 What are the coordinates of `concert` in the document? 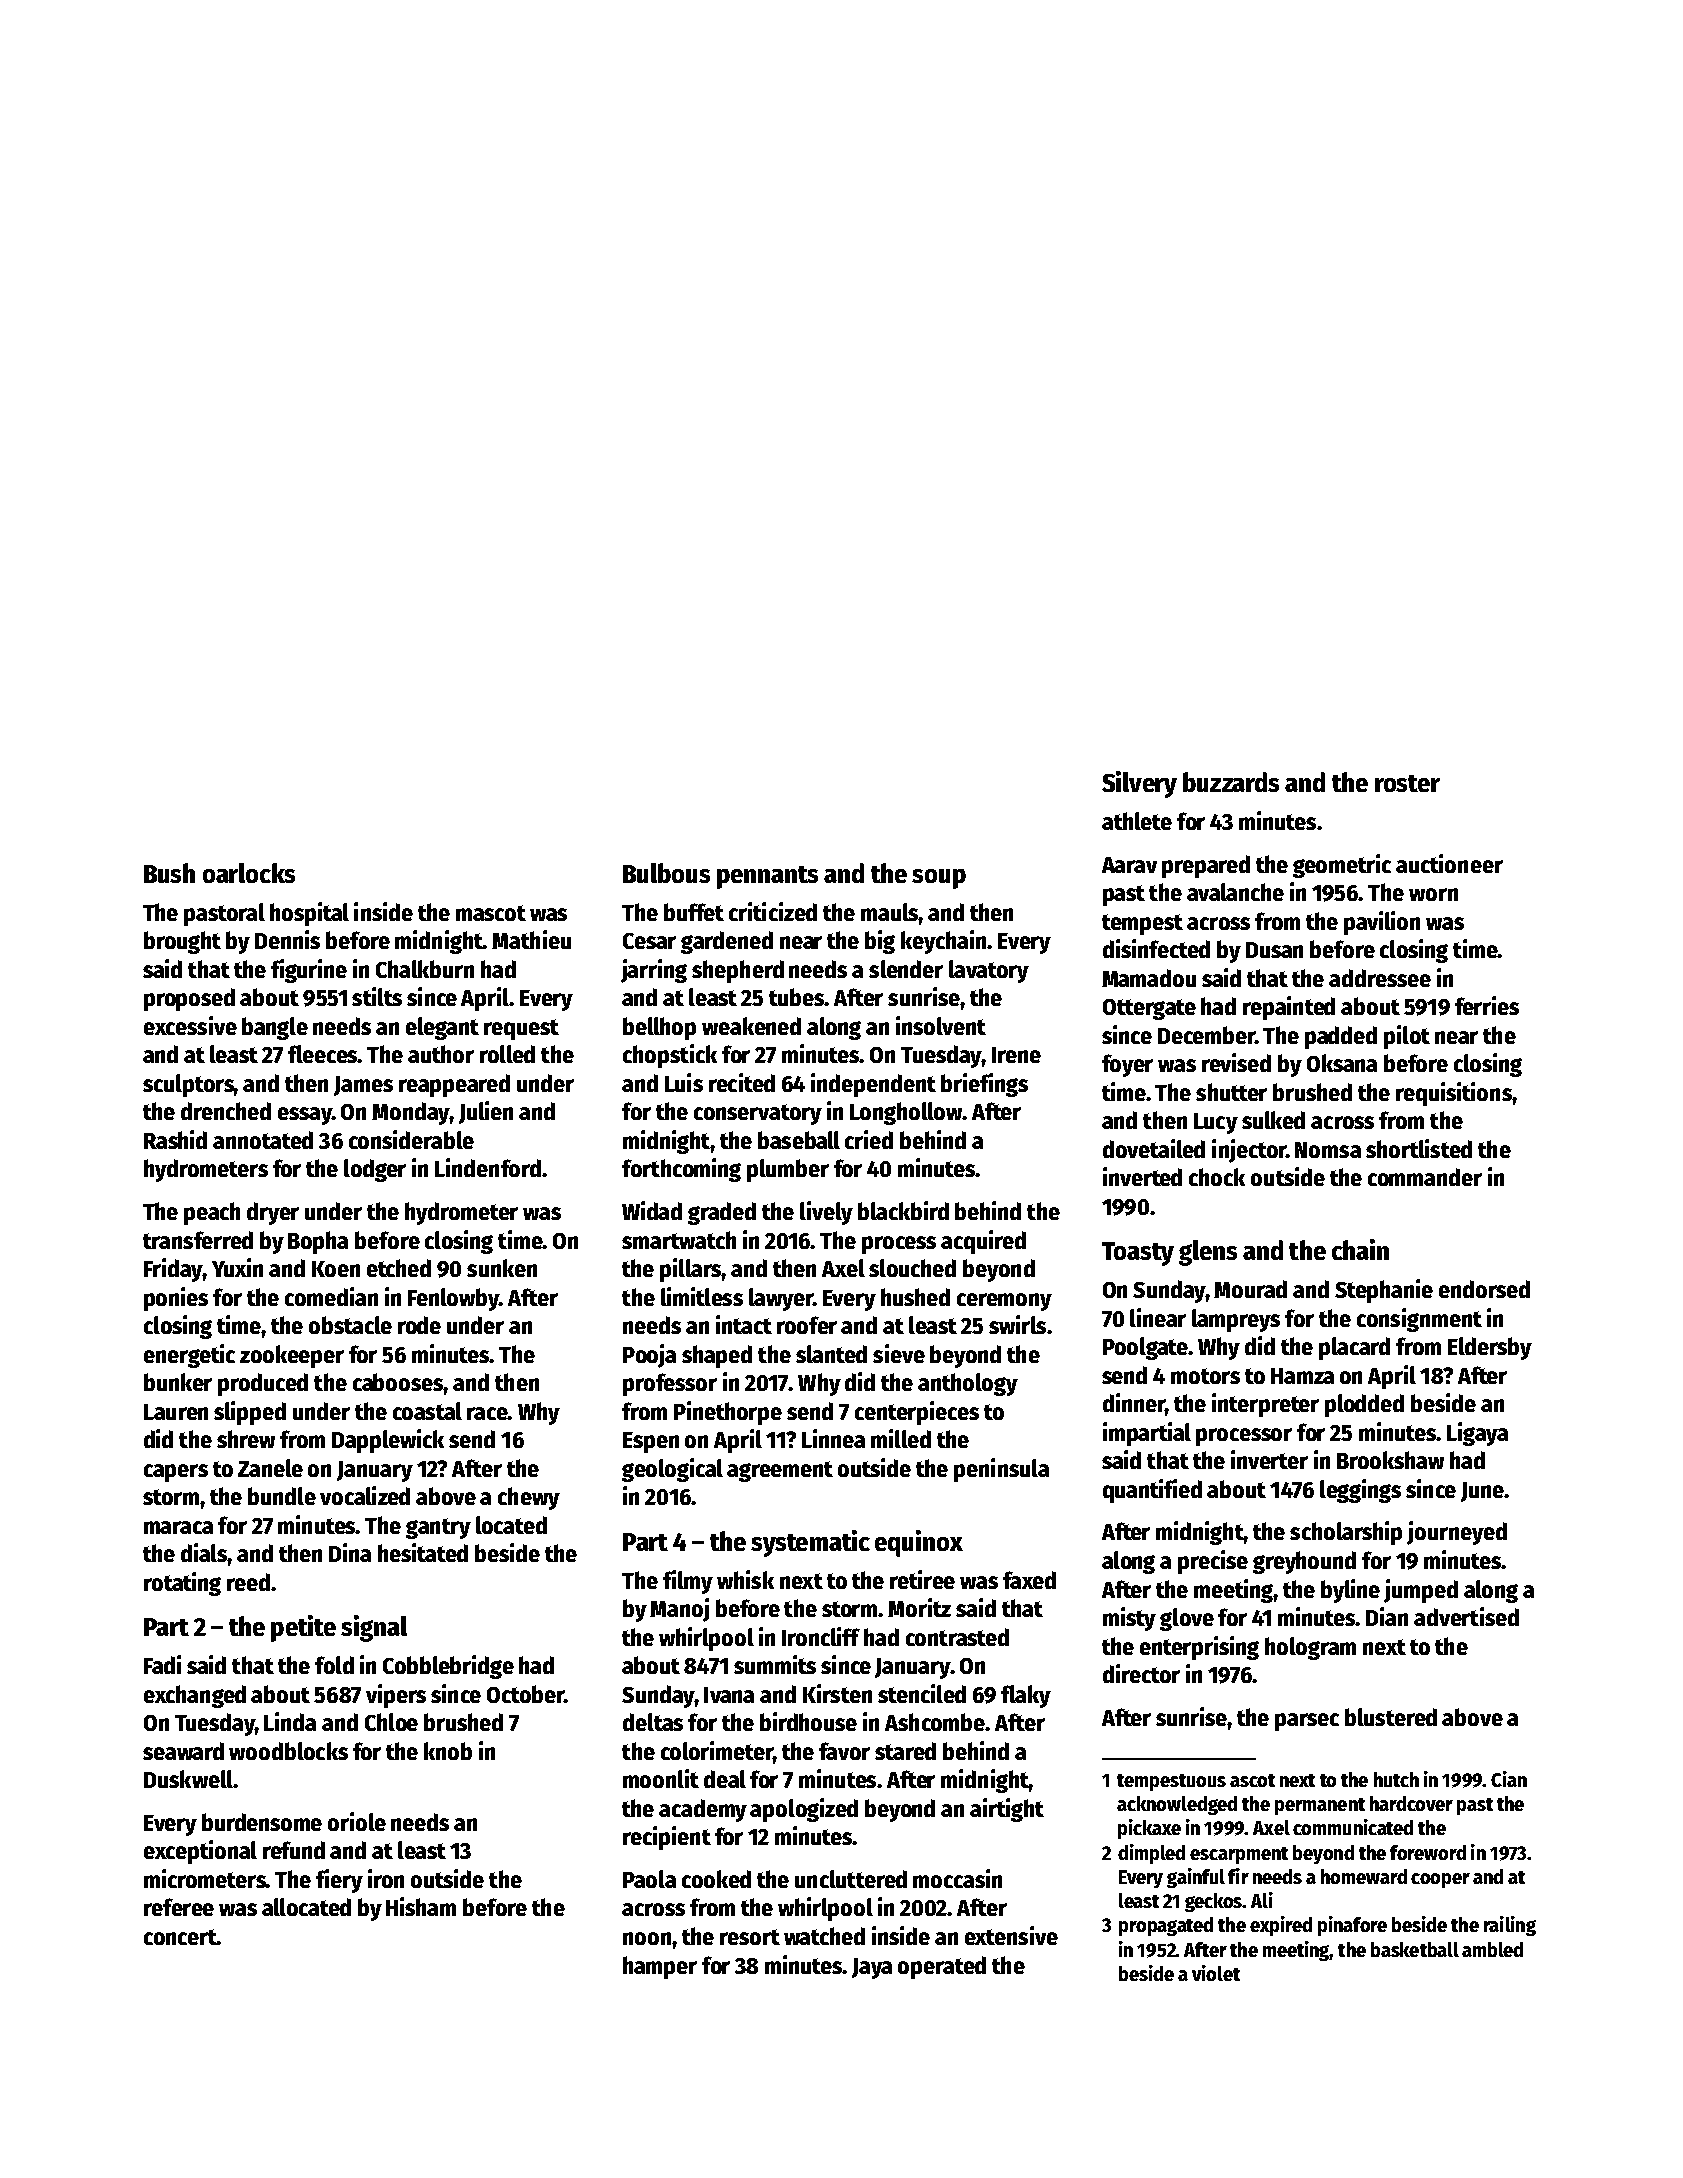 It's located at (180, 1937).
